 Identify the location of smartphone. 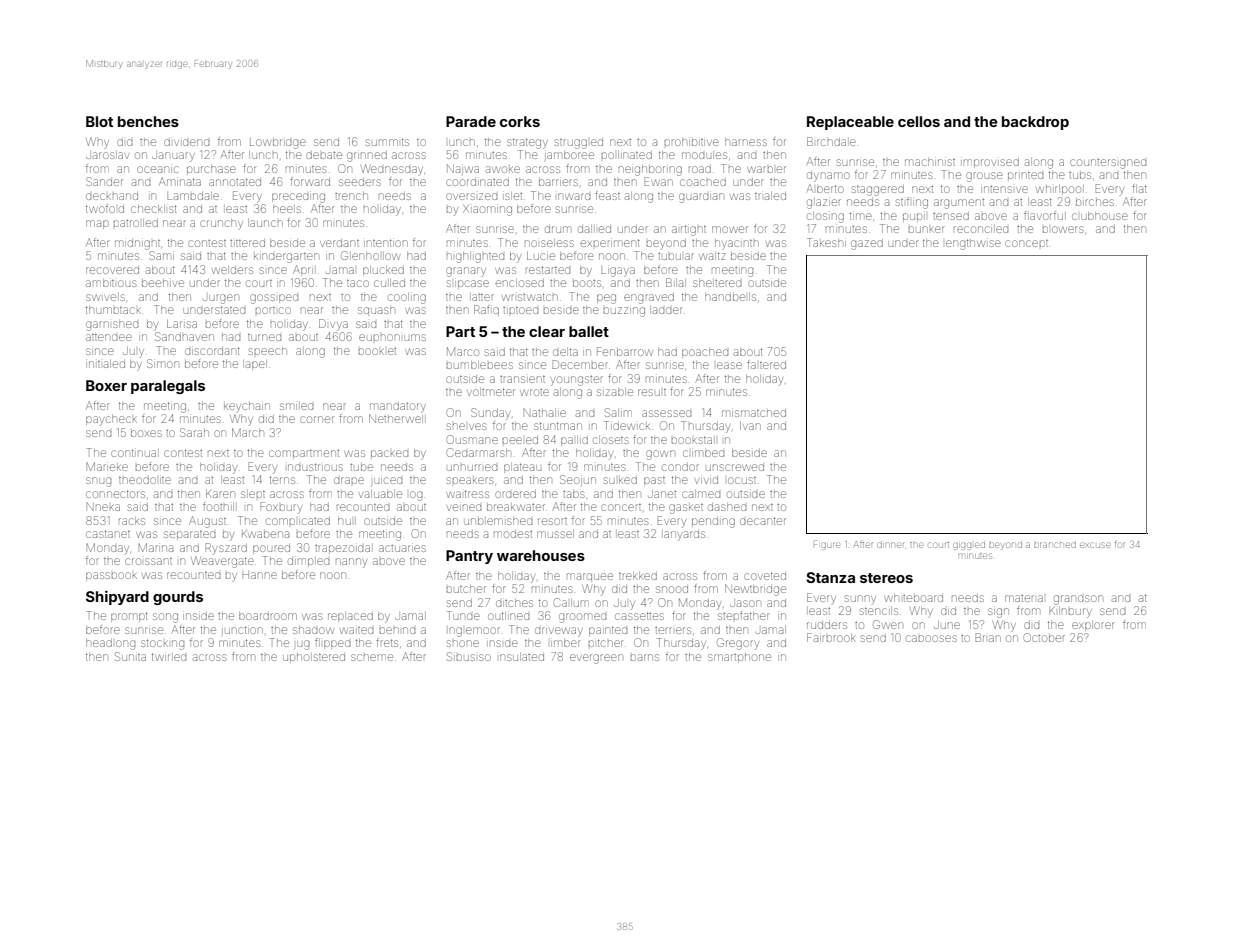
(739, 657).
